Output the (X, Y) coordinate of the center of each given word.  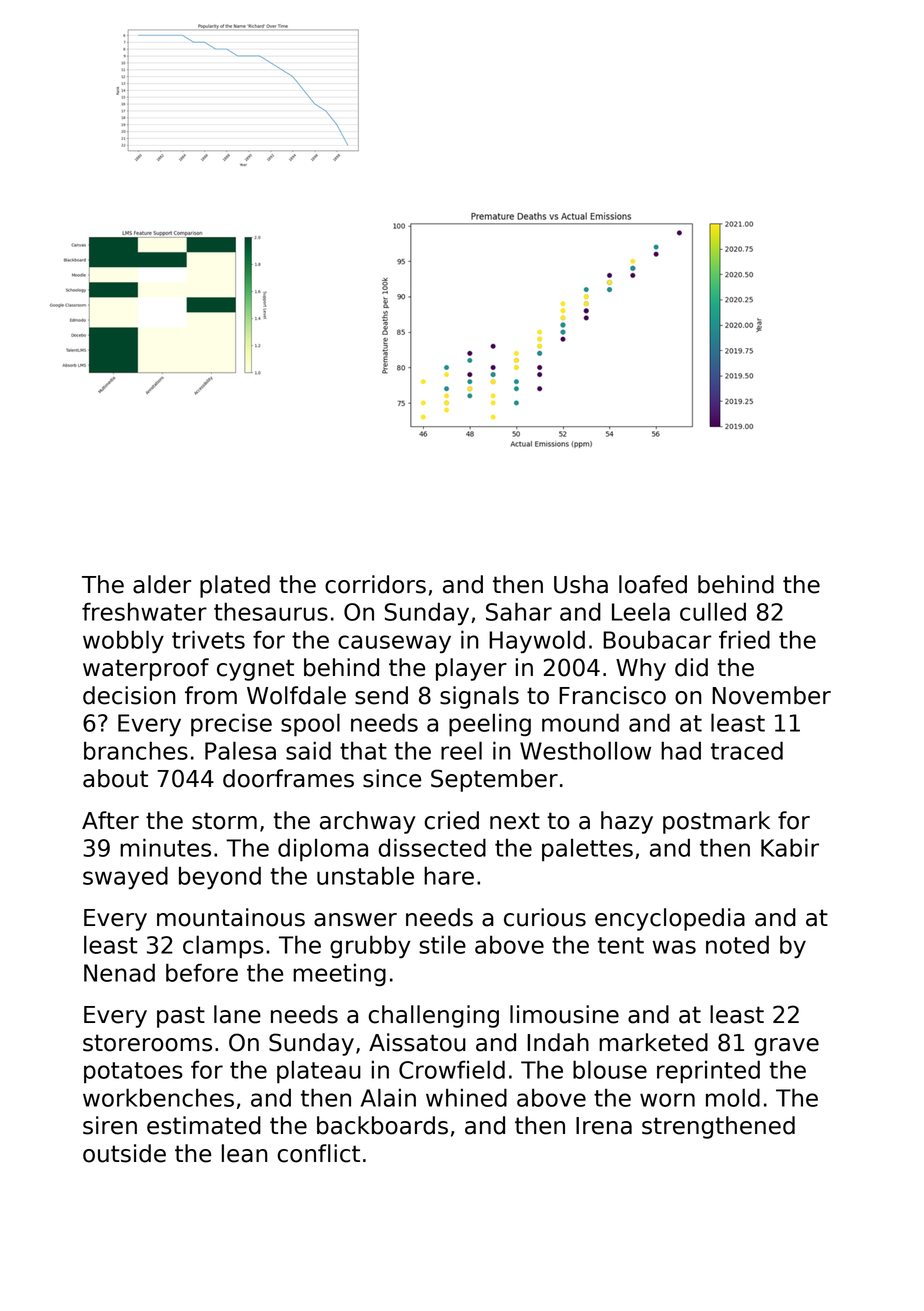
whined (466, 1097)
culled (713, 611)
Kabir (790, 847)
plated (235, 586)
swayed (125, 877)
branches (136, 750)
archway (368, 822)
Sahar (519, 611)
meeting (339, 974)
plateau (319, 1072)
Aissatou (417, 1042)
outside (124, 1153)
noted (737, 944)
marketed (653, 1042)
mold (733, 1097)
